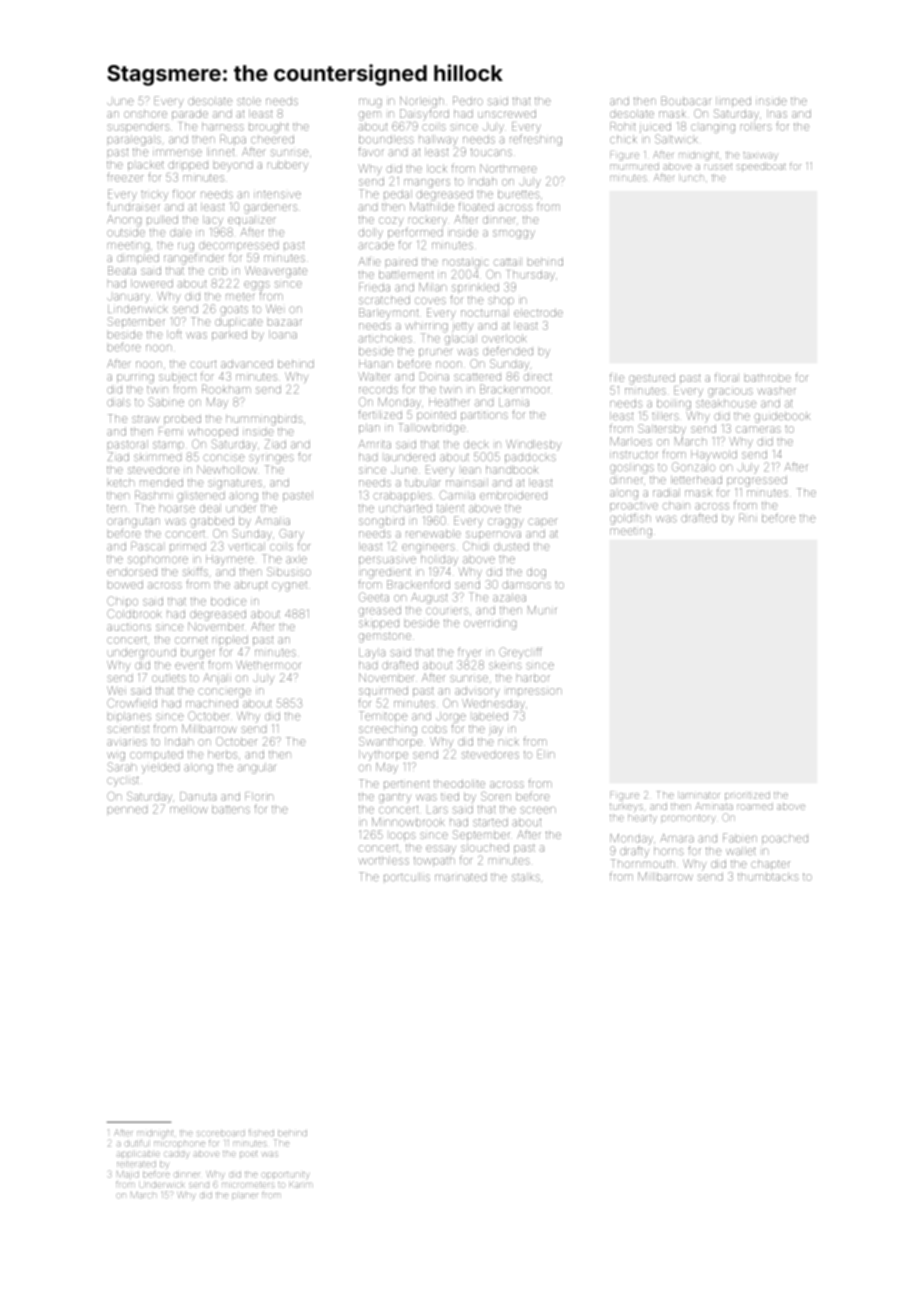 The image size is (924, 1308). What do you see at coordinates (249, 101) in the screenshot?
I see `stole` at bounding box center [249, 101].
